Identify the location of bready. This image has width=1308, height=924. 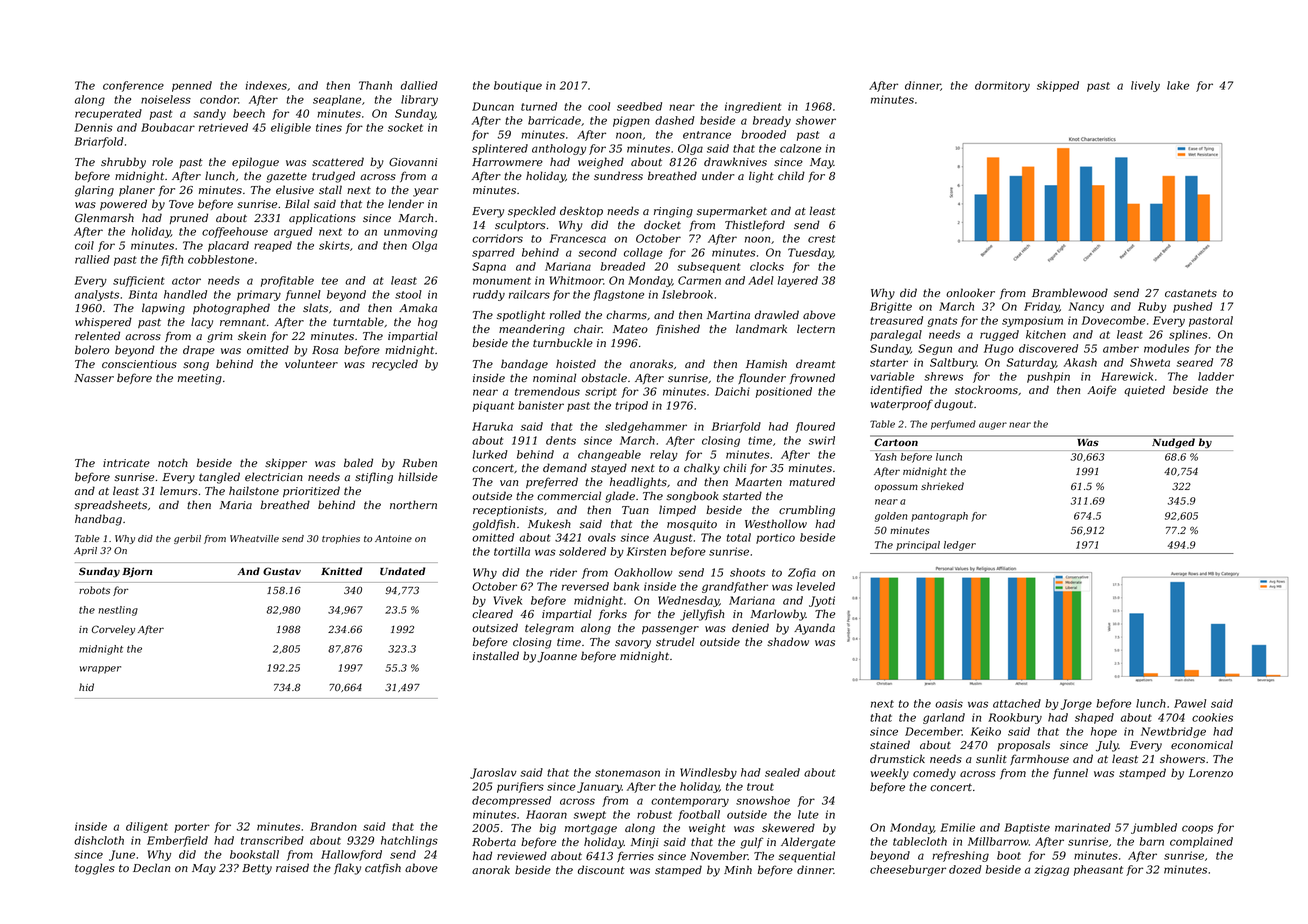
(772, 121).
